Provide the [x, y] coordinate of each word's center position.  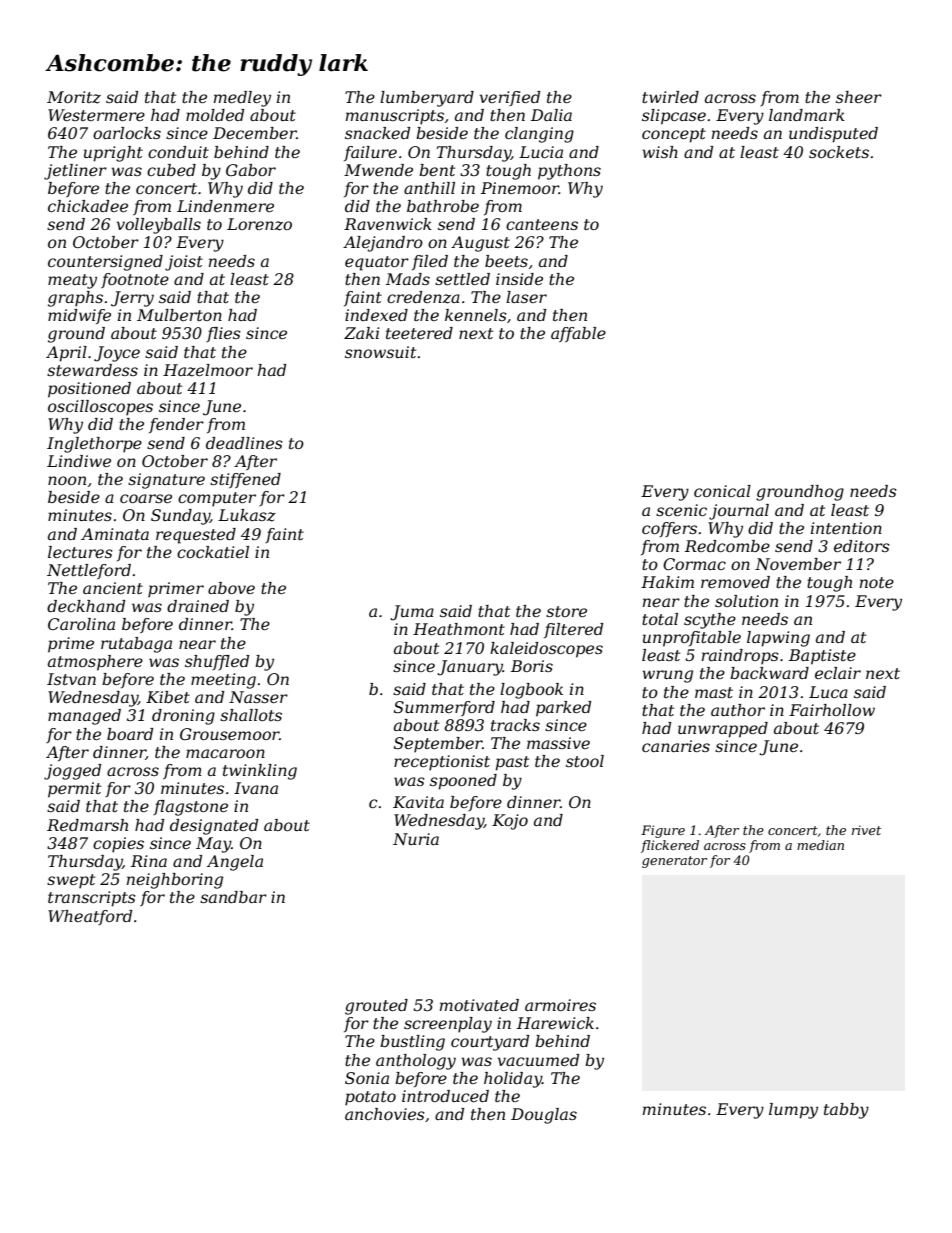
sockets [839, 152]
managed [84, 717]
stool [585, 761]
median [820, 845]
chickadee [88, 206]
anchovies [385, 1114]
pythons [569, 172]
